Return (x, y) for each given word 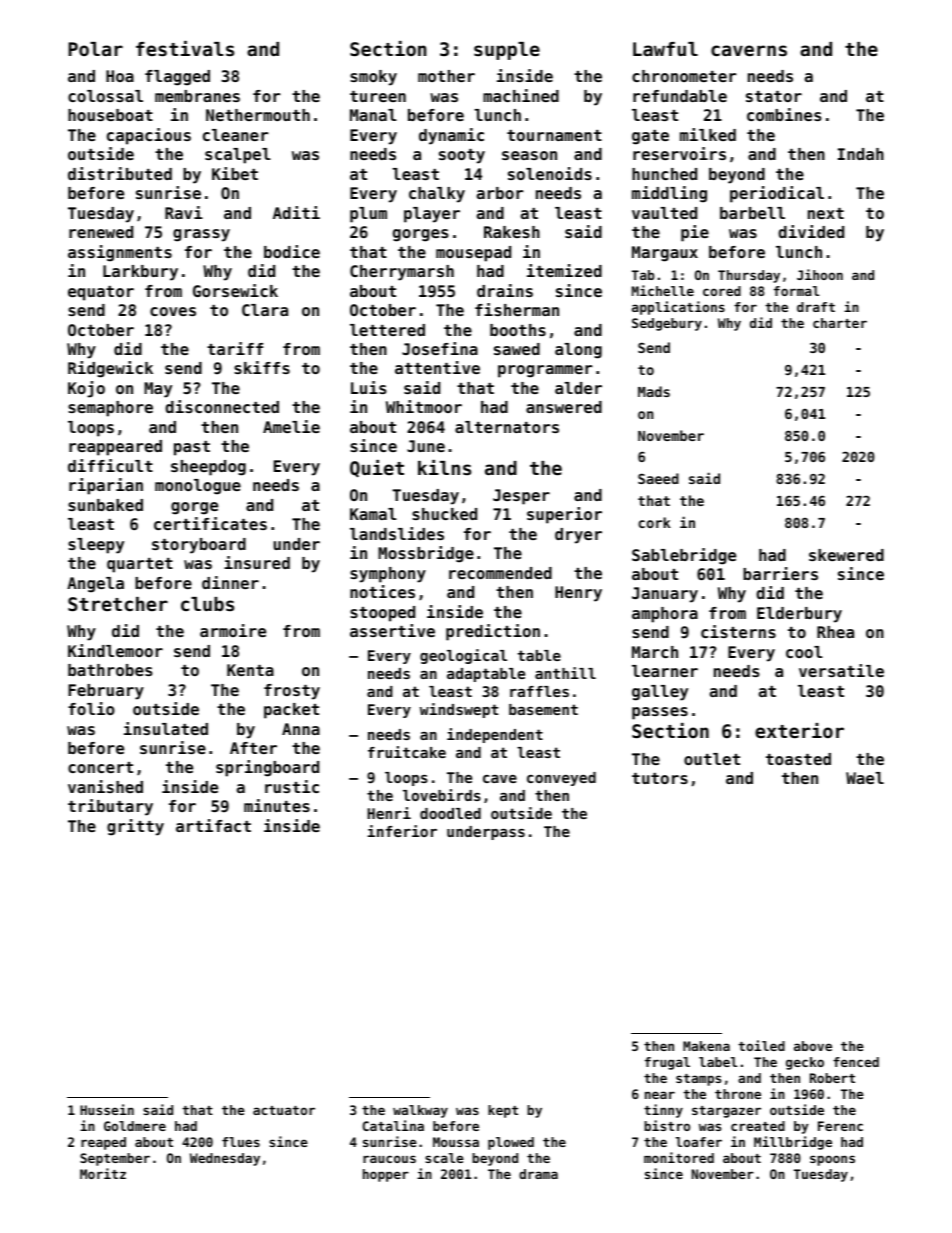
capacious (149, 136)
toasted (798, 759)
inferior (402, 831)
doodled (450, 813)
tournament (554, 135)
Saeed (658, 478)
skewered (846, 555)
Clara (265, 310)
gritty (135, 827)
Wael (865, 778)
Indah (861, 154)
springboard (267, 768)
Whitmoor (424, 406)
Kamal (373, 514)
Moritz (103, 1173)
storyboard (199, 546)
